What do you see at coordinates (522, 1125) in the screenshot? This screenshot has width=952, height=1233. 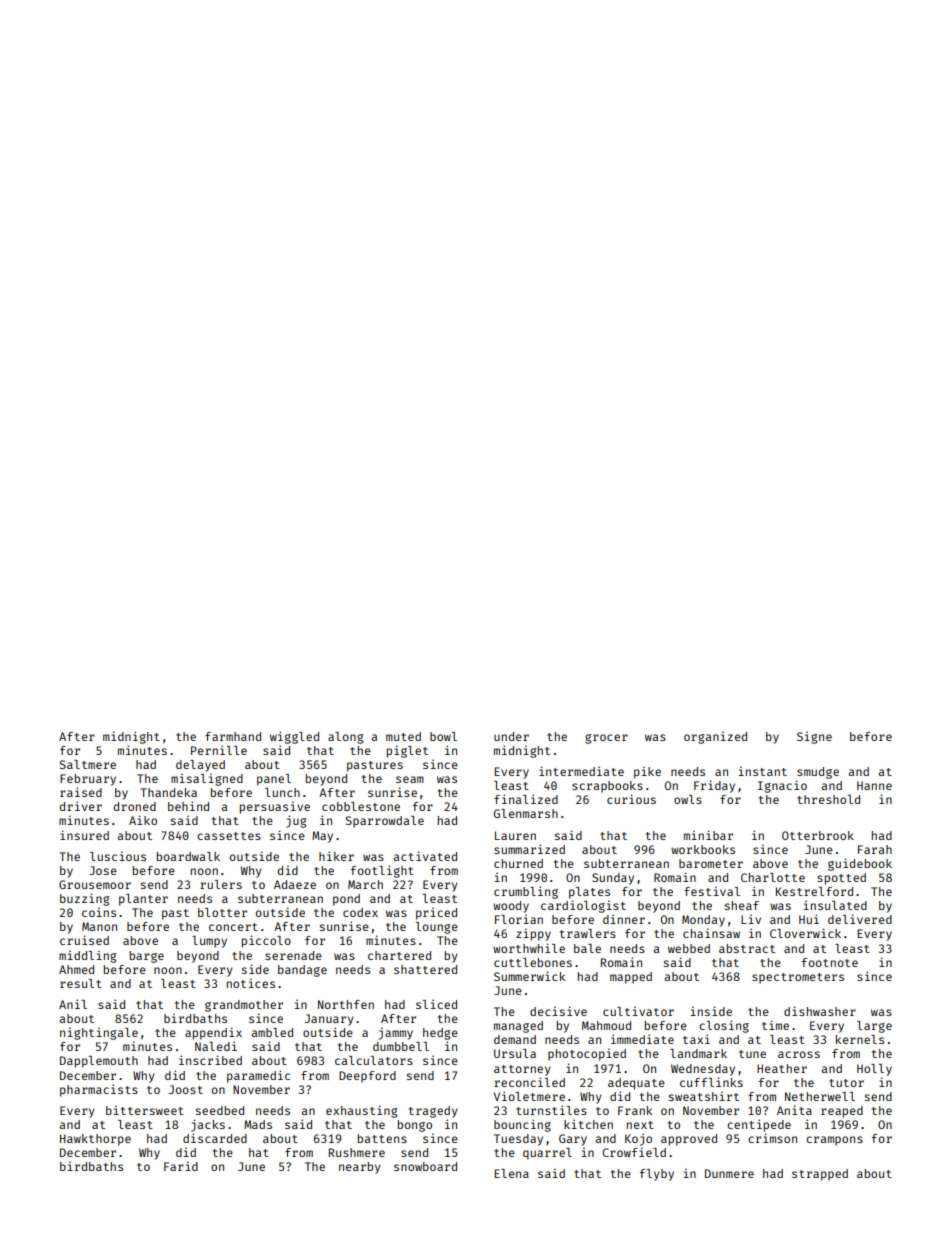 I see `bouncing` at bounding box center [522, 1125].
